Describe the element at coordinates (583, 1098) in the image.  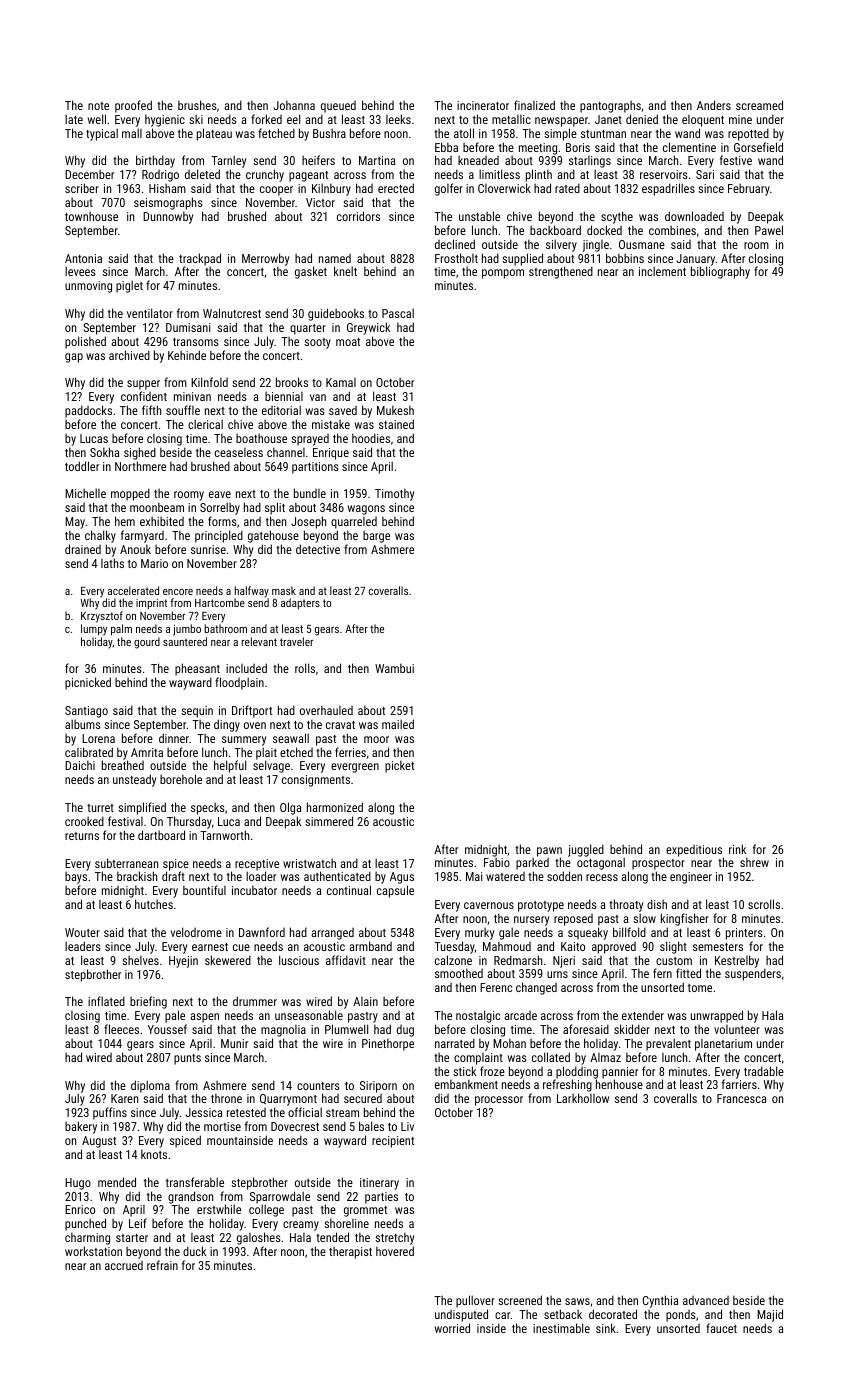
I see `Larkhollow` at that location.
